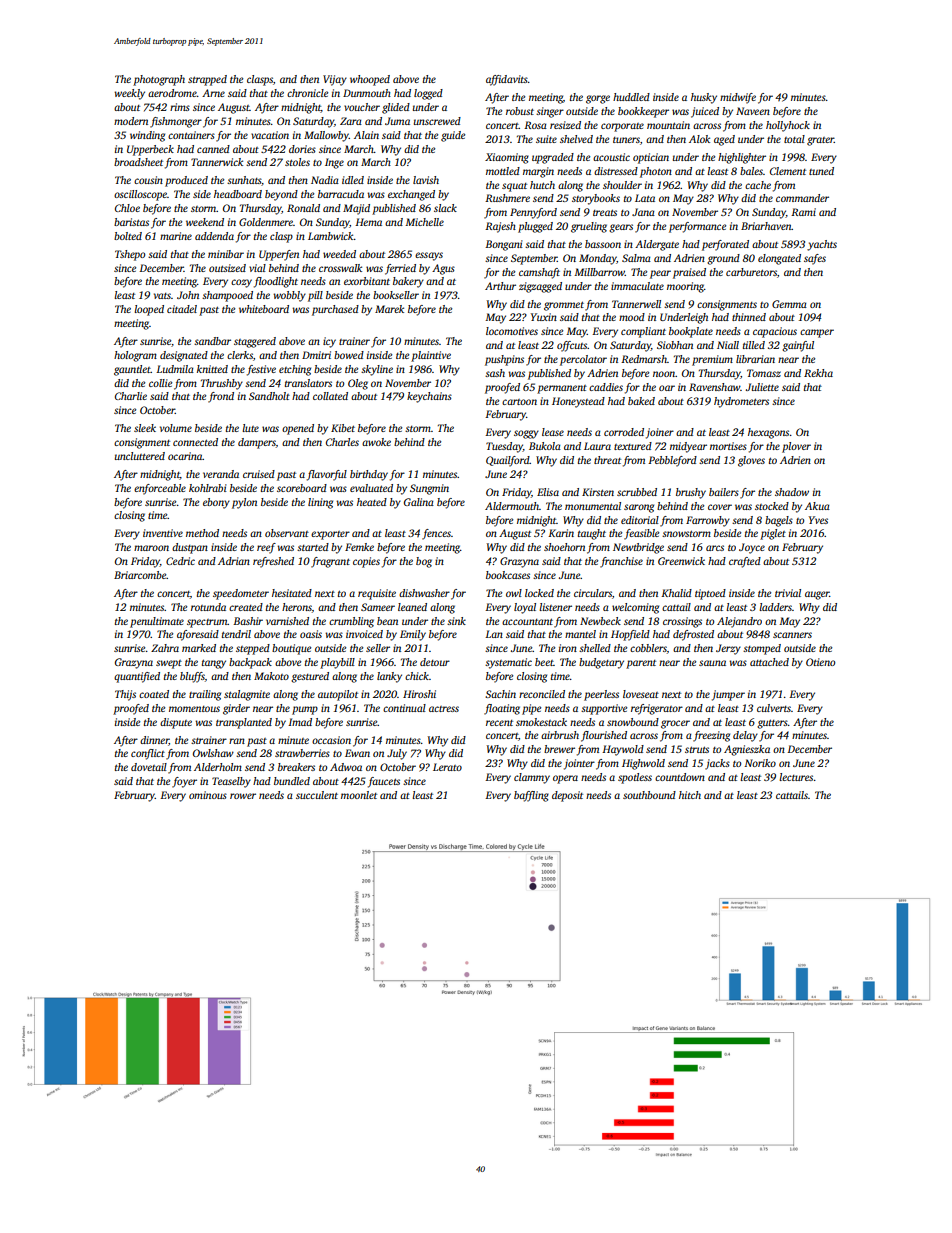  What do you see at coordinates (135, 356) in the image?
I see `hologram` at bounding box center [135, 356].
